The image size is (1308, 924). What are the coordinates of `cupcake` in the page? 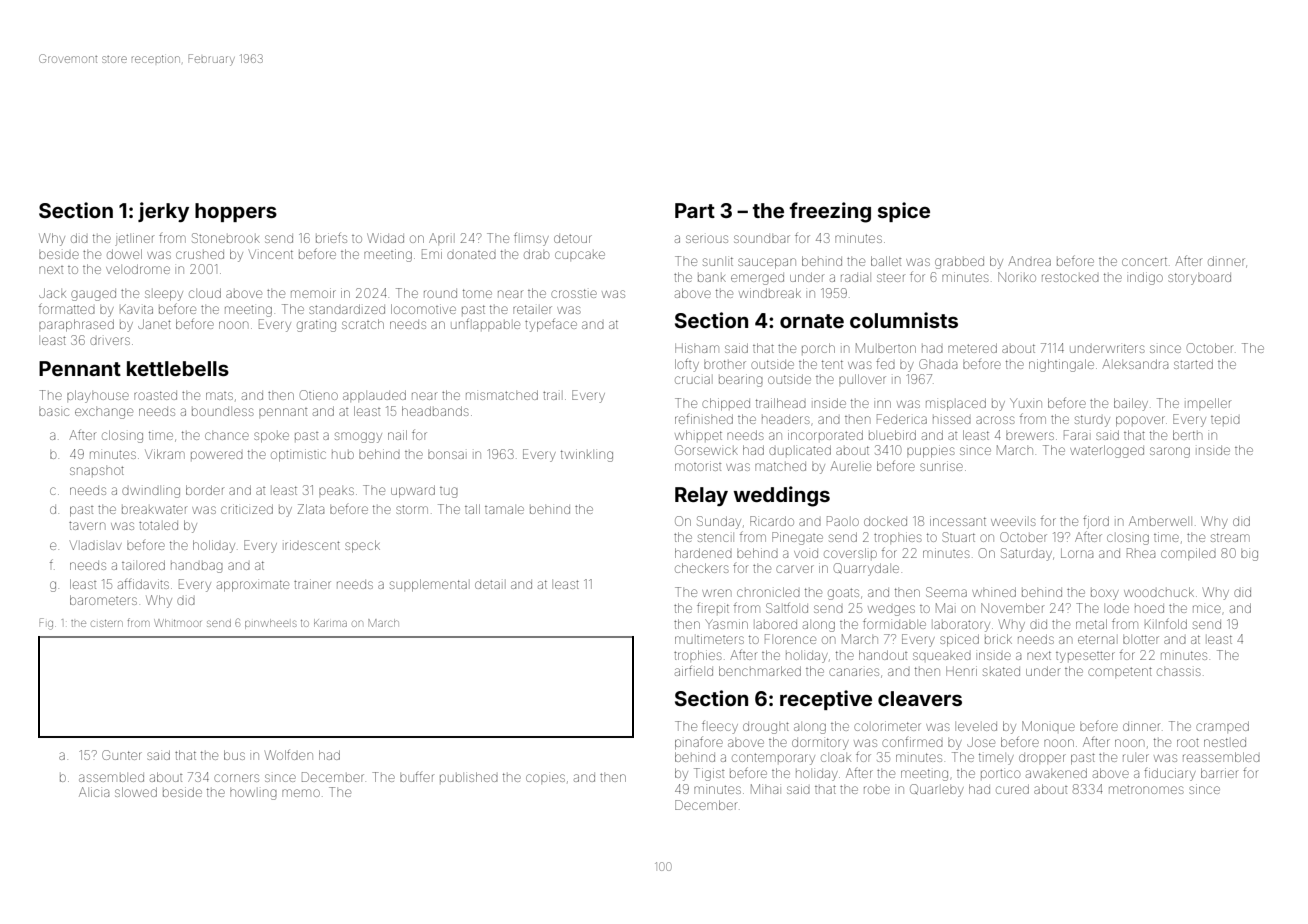 It's located at (580, 255).
